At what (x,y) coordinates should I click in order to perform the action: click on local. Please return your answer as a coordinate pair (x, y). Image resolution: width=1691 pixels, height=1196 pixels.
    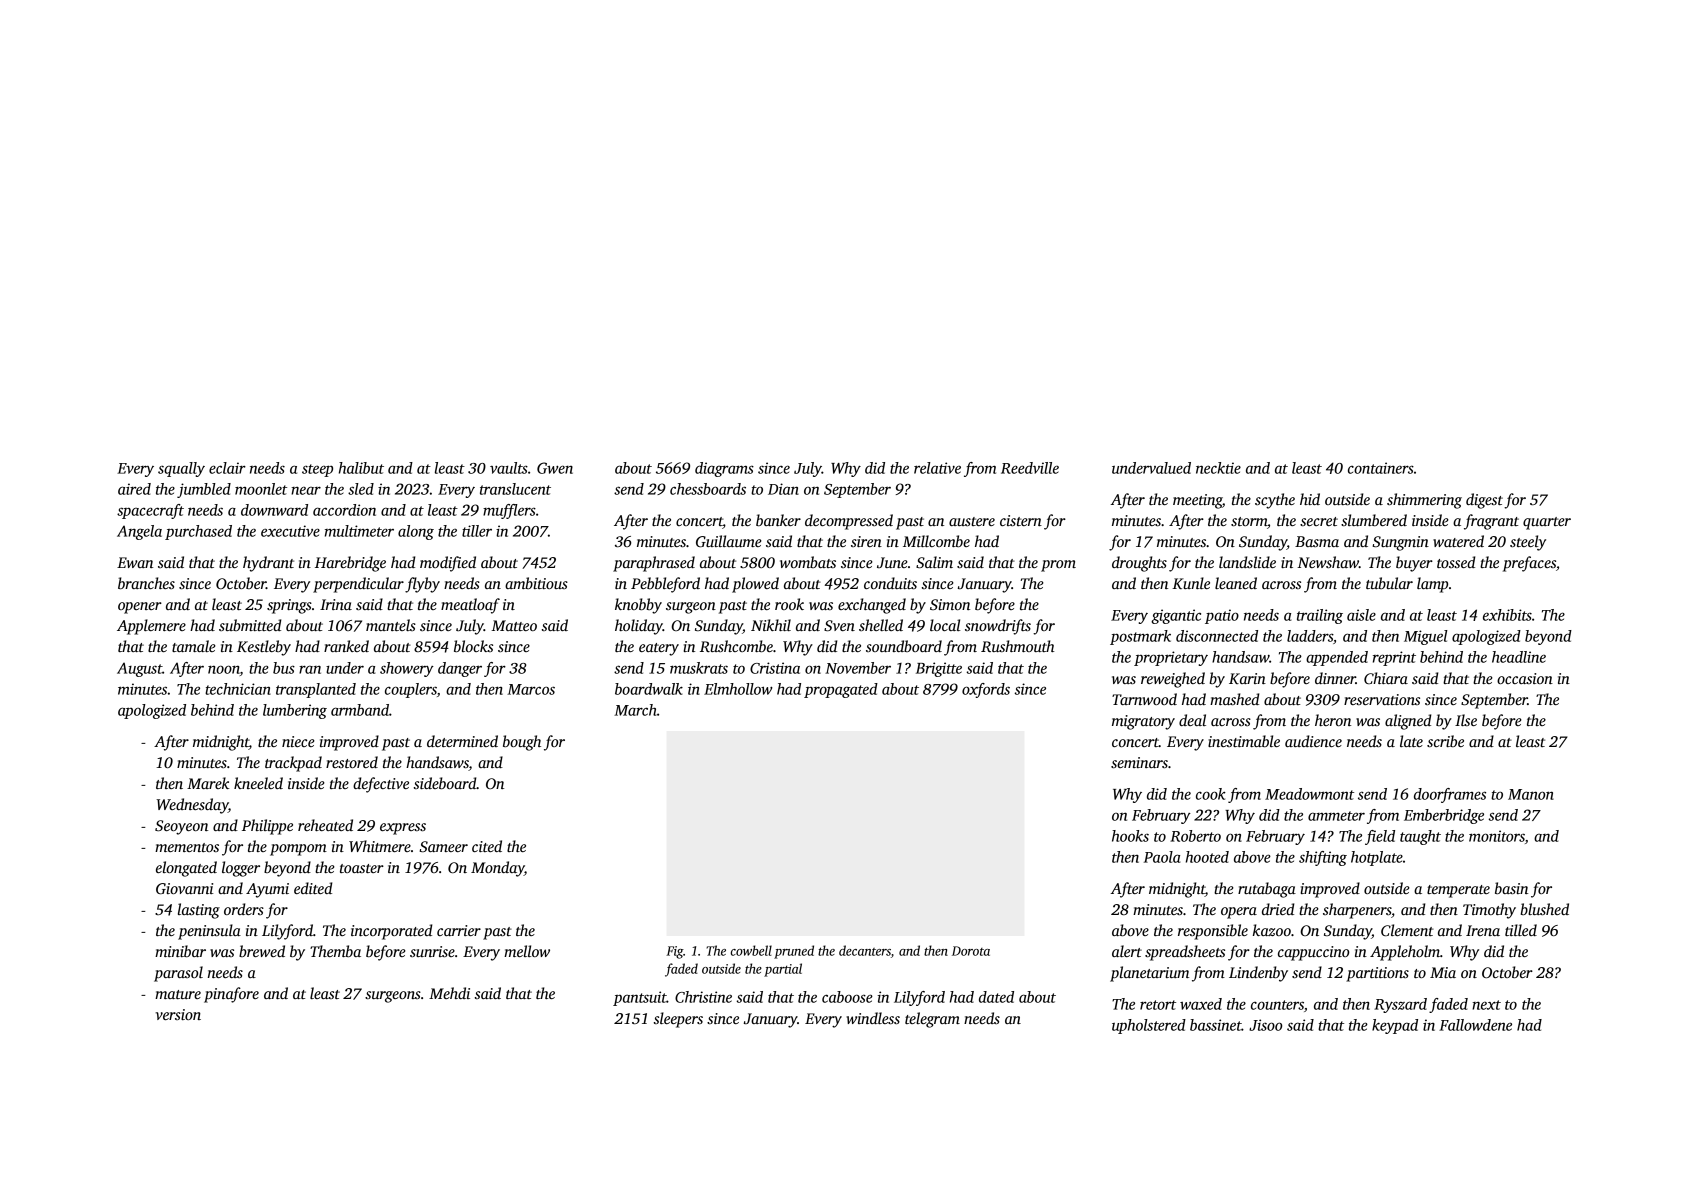
    Looking at the image, I should click on (945, 625).
